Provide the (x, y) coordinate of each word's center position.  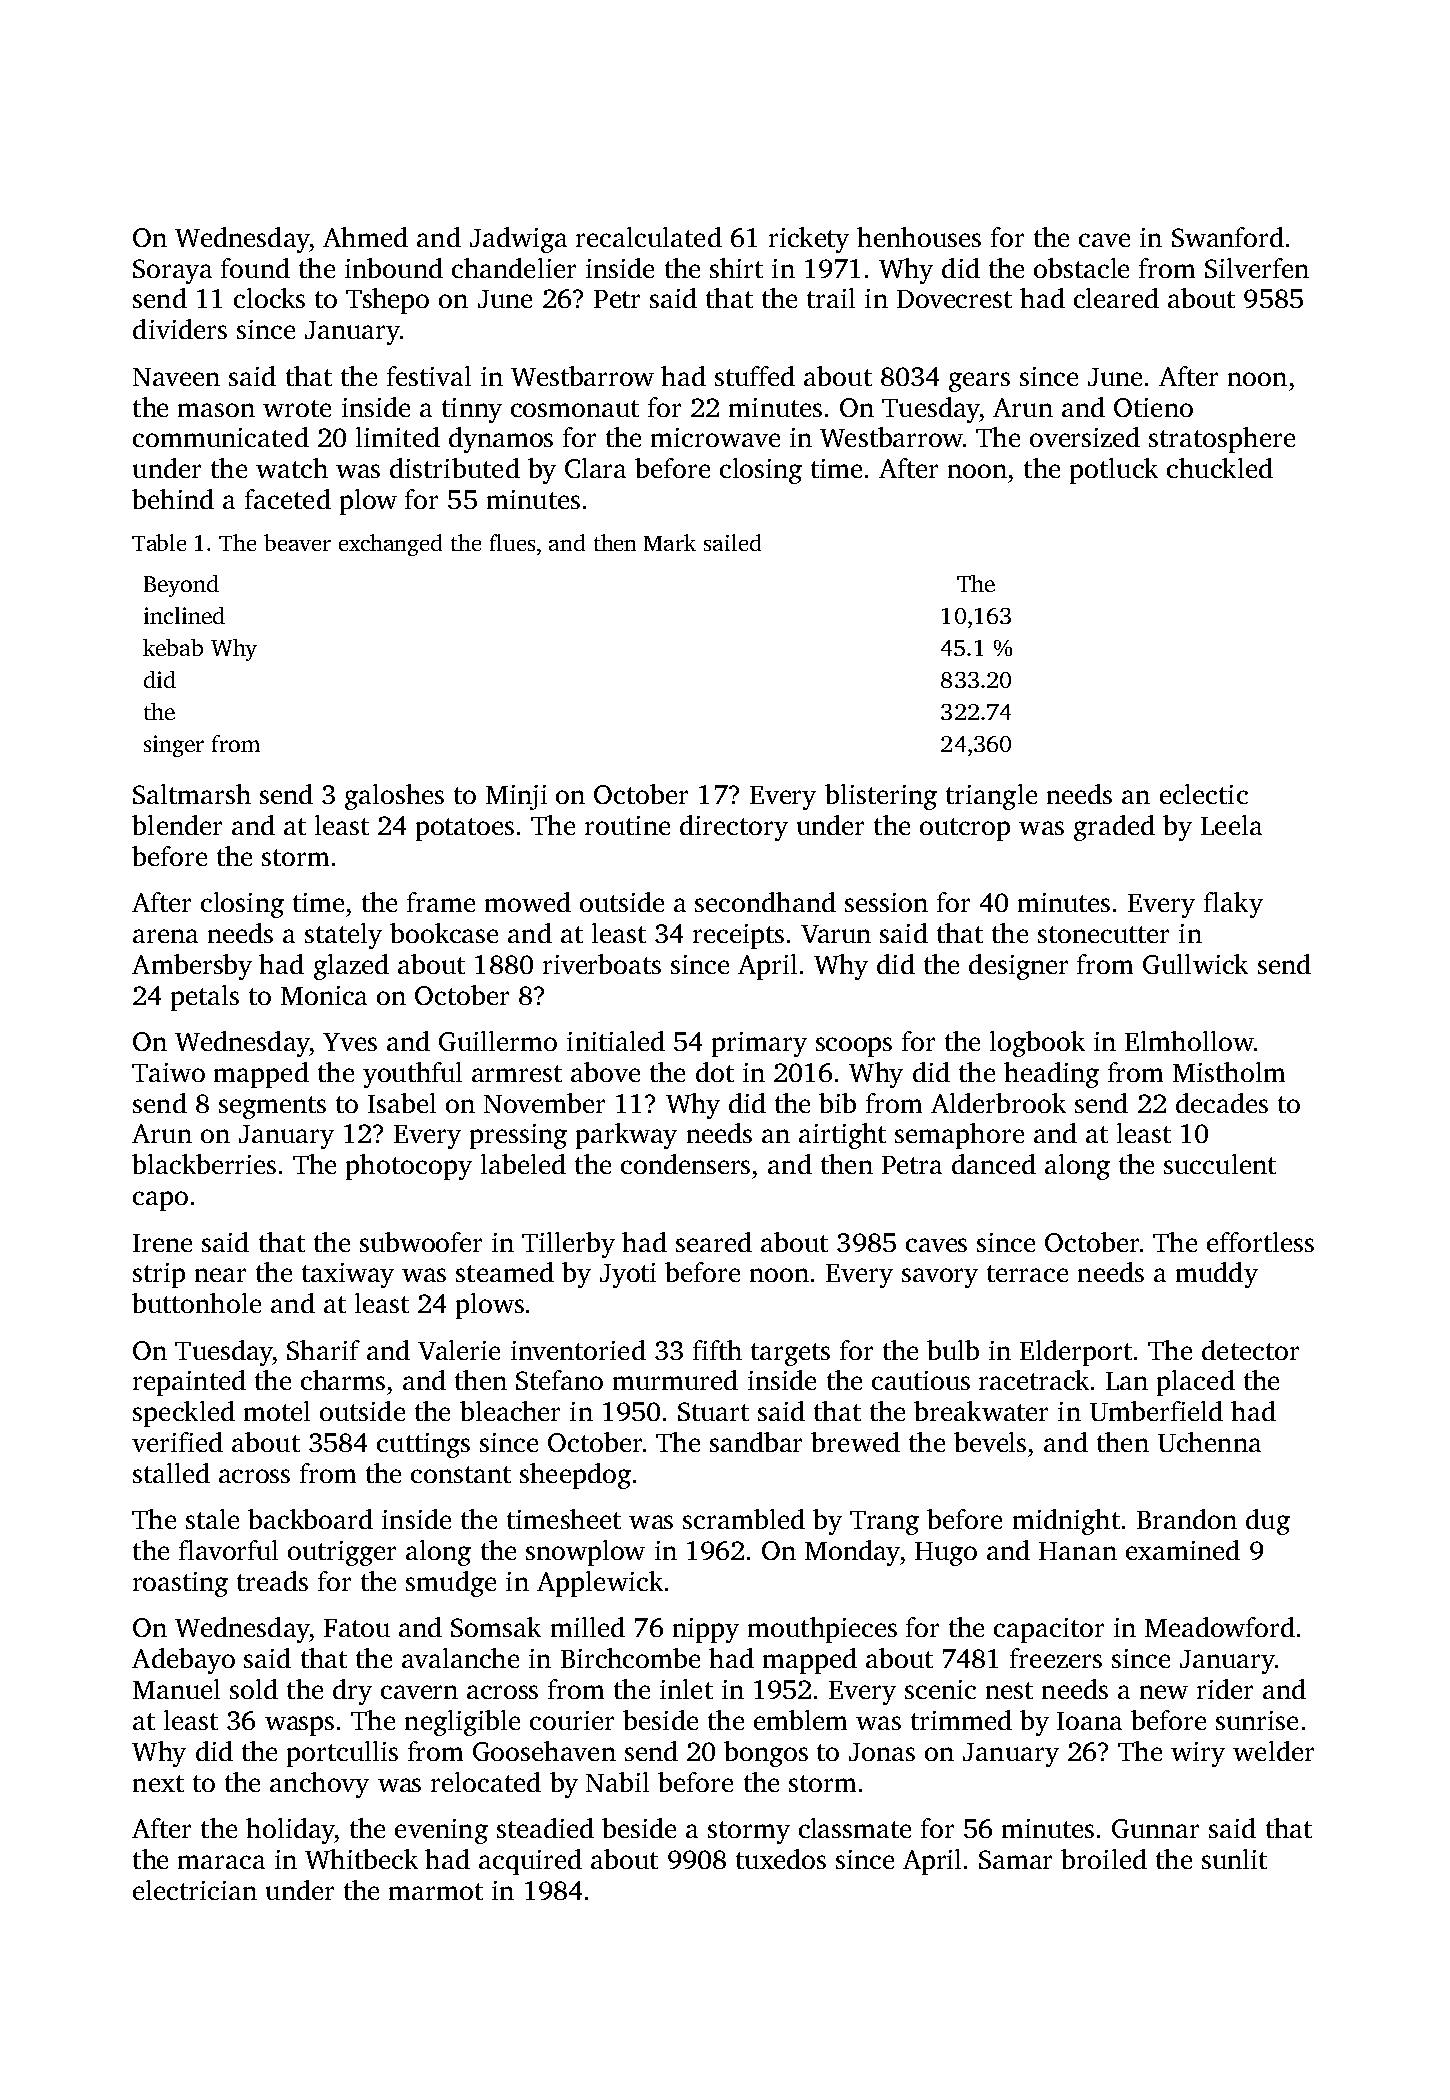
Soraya (172, 271)
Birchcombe (630, 1658)
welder (1273, 1751)
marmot (436, 1891)
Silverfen (1257, 268)
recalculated (649, 237)
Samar (1015, 1859)
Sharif (323, 1350)
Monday (852, 1553)
